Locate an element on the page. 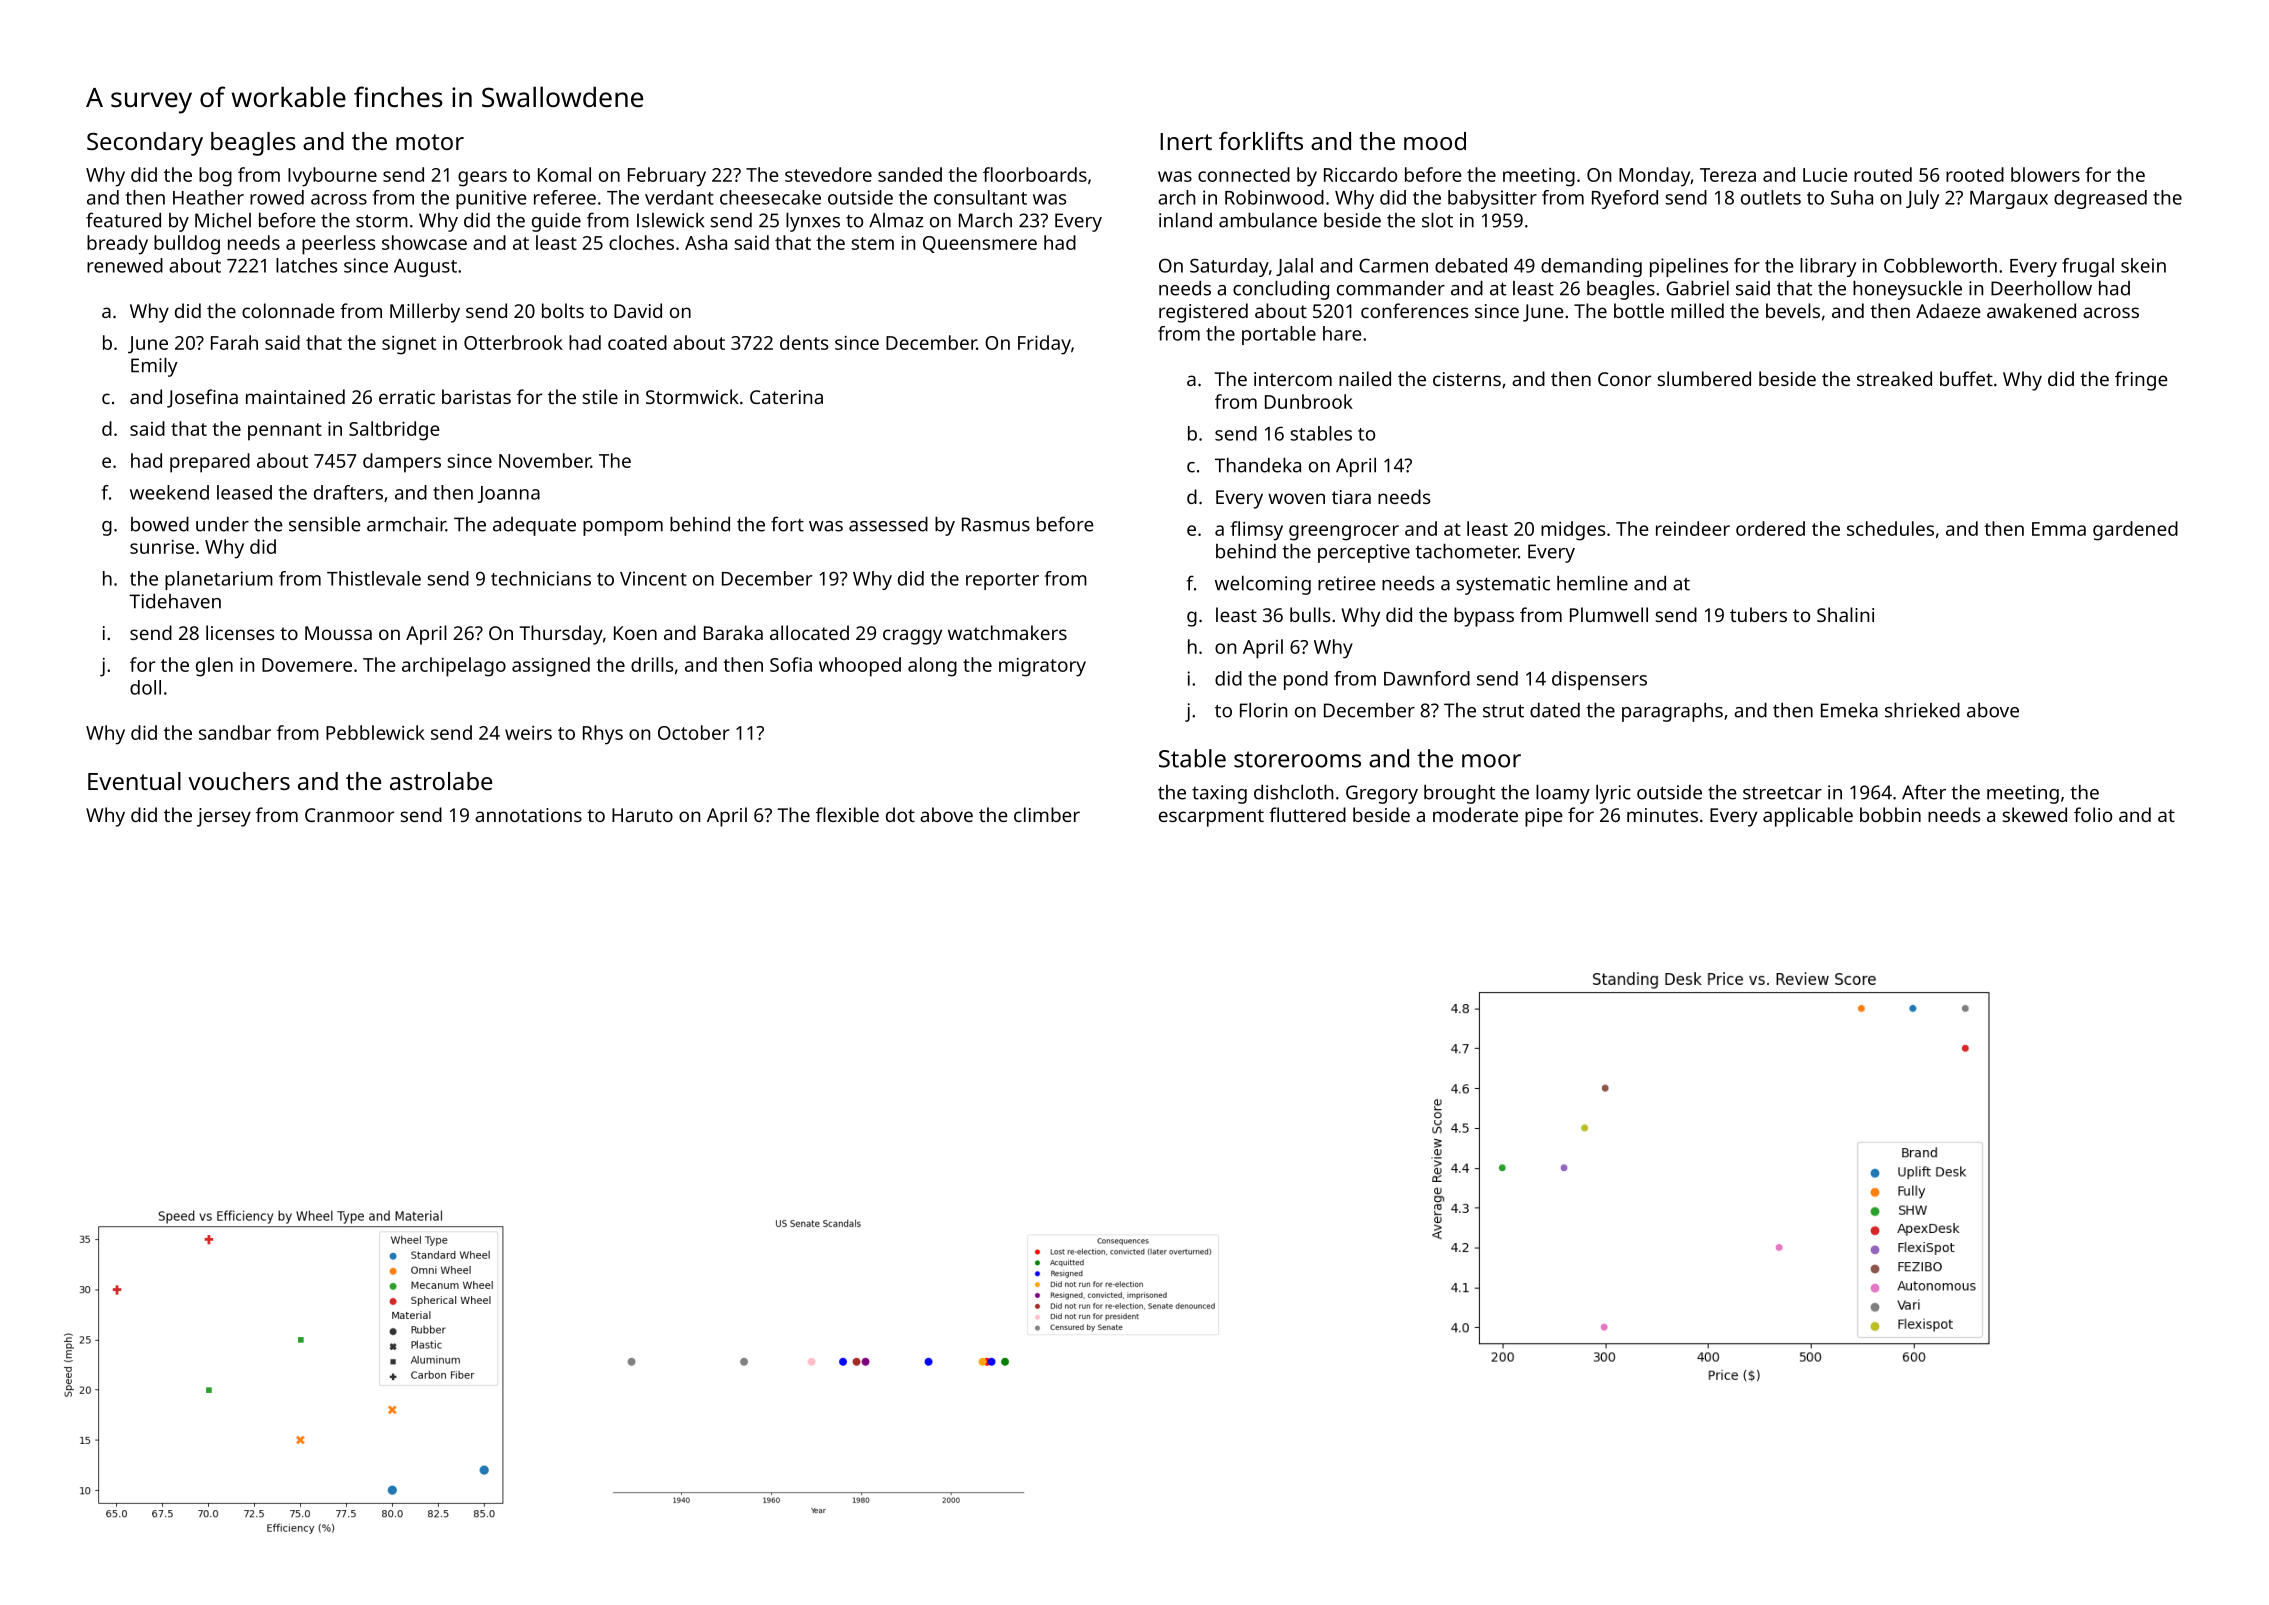 This image has width=2269, height=1605. Michel is located at coordinates (223, 220).
